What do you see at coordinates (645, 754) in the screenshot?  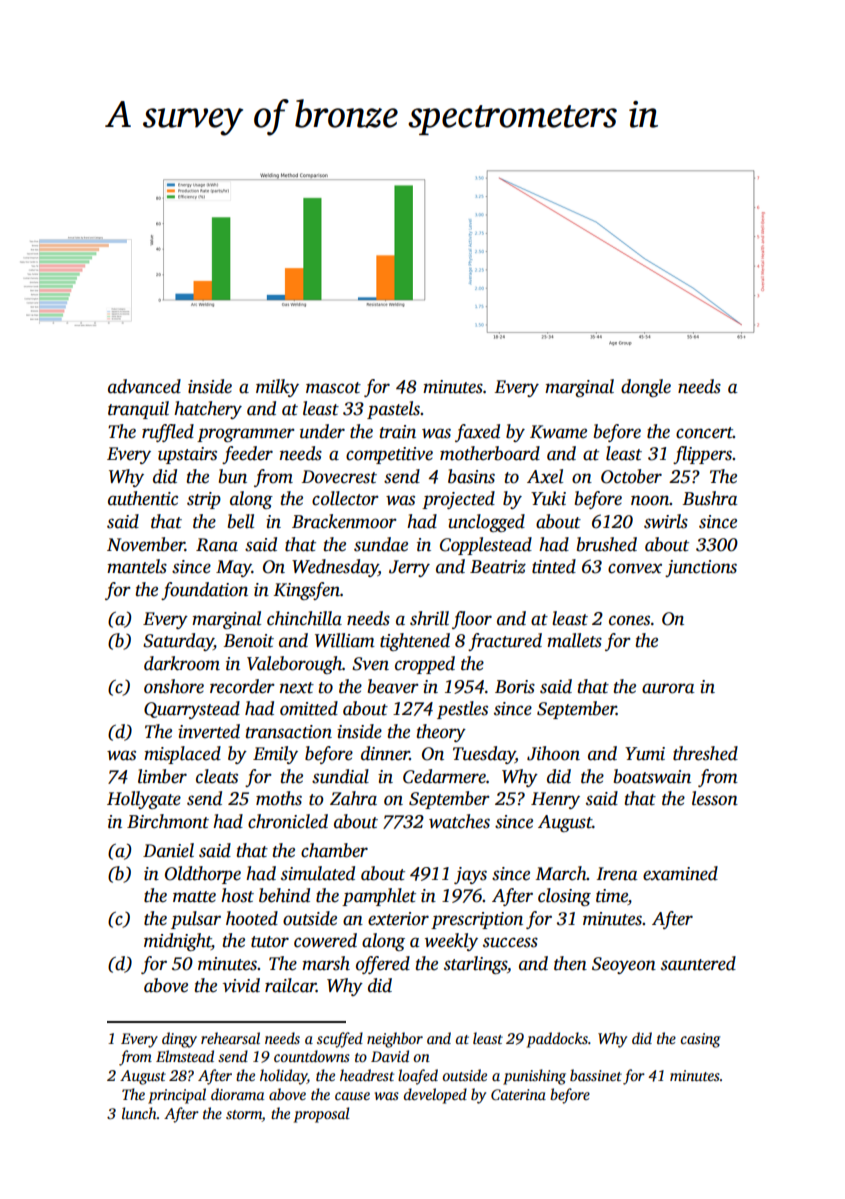 I see `Yumi` at bounding box center [645, 754].
